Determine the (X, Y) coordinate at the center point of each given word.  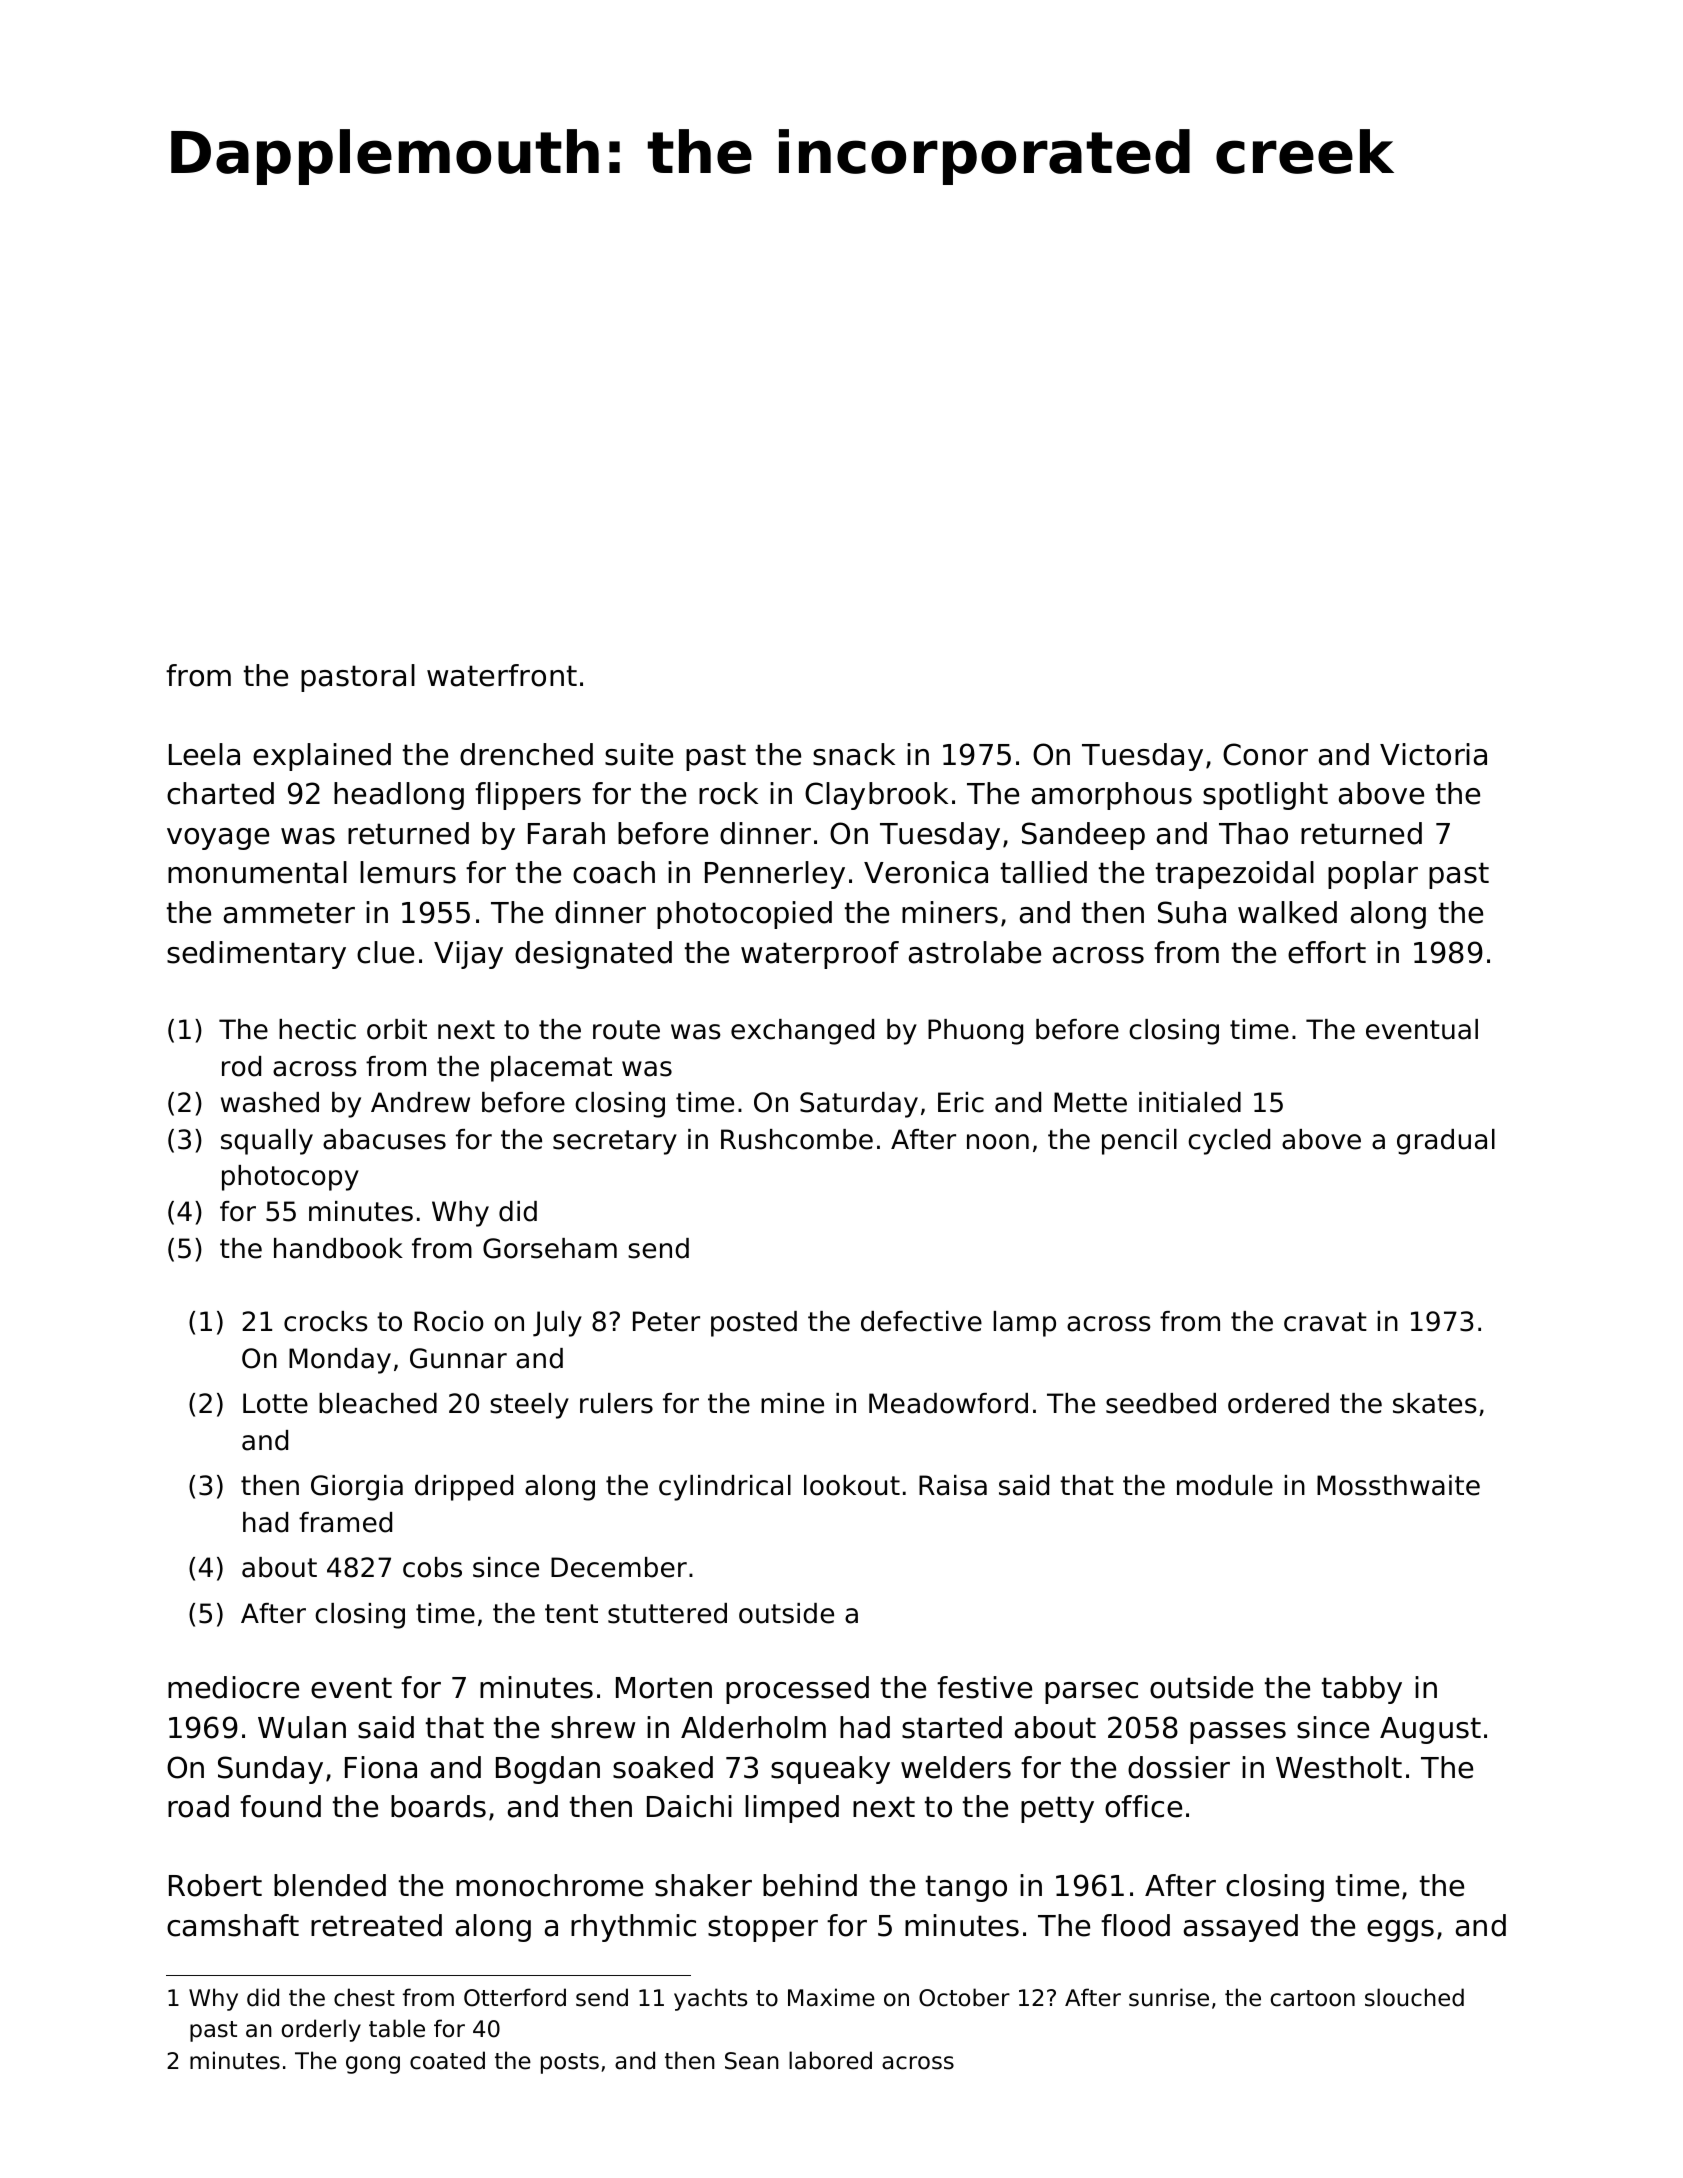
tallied (1044, 872)
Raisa (953, 1485)
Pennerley (775, 875)
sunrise (1169, 1997)
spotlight (1265, 796)
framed (345, 1522)
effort (1327, 952)
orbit (397, 1029)
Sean (752, 2061)
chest (364, 1997)
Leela (204, 754)
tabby (1362, 1690)
